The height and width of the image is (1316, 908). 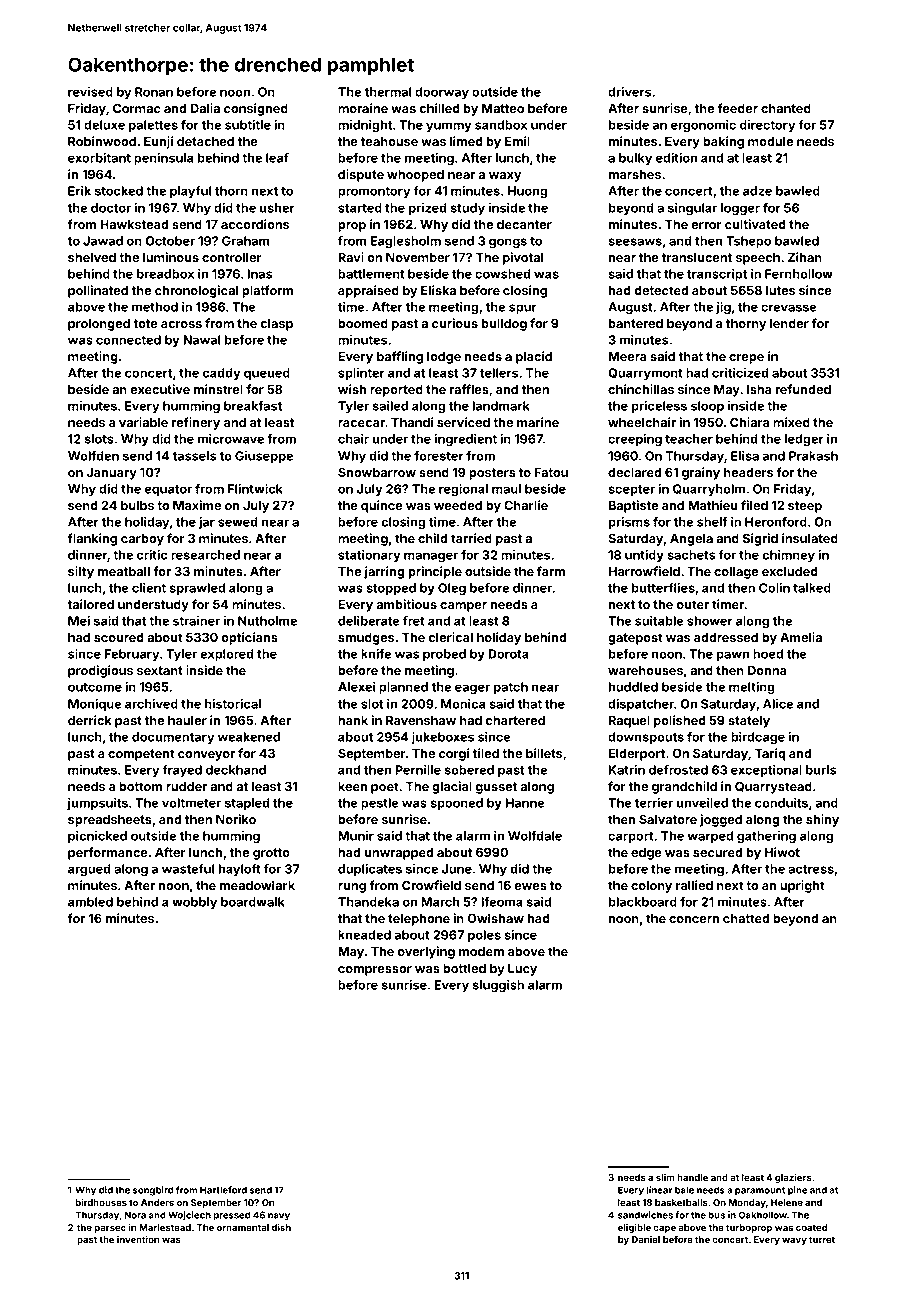 I want to click on eager, so click(x=472, y=689).
